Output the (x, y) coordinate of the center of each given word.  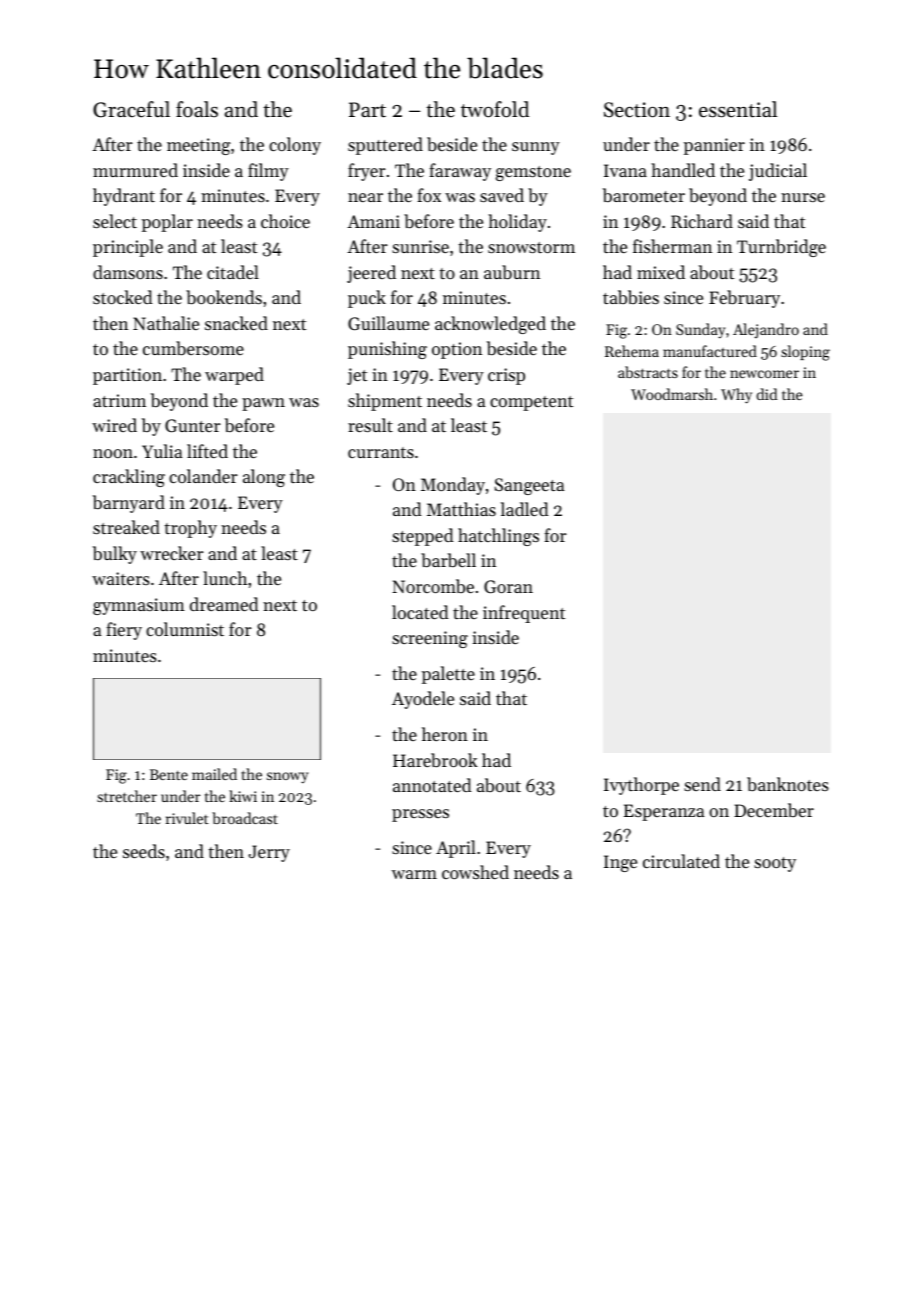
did (766, 394)
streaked (126, 527)
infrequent (524, 614)
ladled (525, 509)
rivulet (187, 818)
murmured (135, 170)
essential (738, 109)
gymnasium (139, 606)
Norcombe (433, 586)
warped (234, 376)
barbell (448, 560)
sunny (536, 148)
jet (357, 376)
